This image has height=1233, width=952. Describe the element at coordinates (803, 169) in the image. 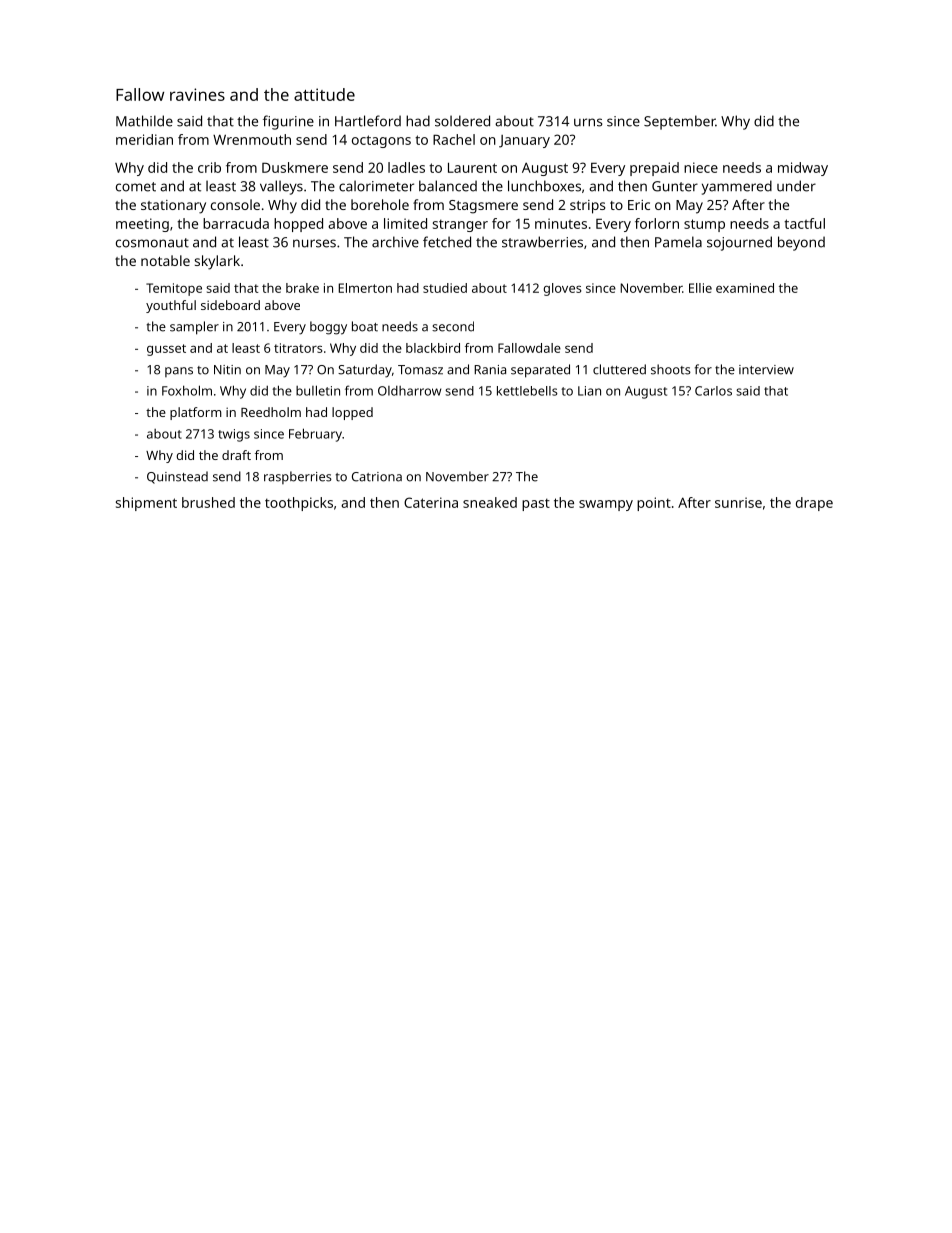

I see `midway` at that location.
